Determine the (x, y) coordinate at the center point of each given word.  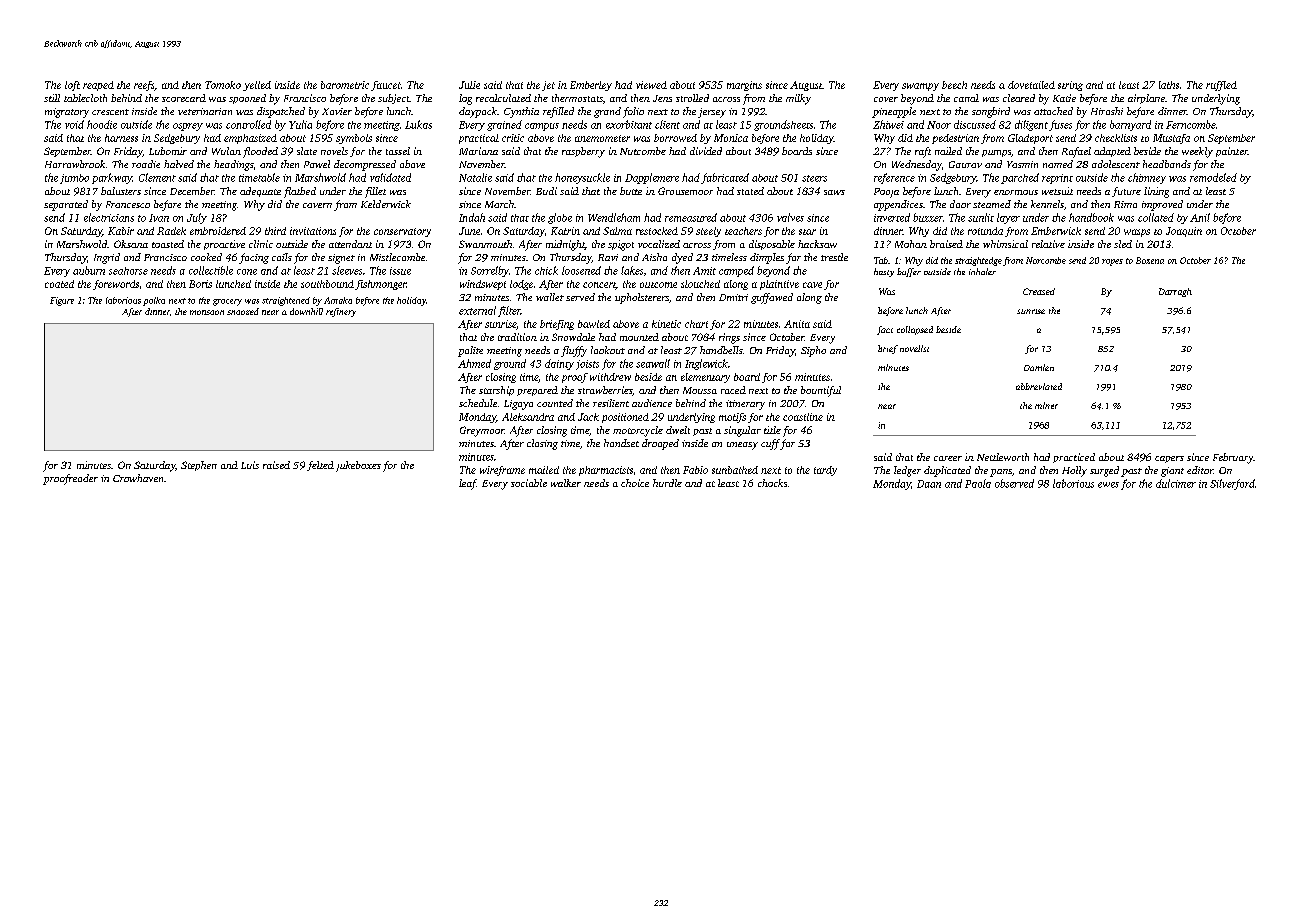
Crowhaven (138, 478)
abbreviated (1039, 386)
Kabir (121, 231)
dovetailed (1031, 85)
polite (470, 351)
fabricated (725, 178)
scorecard (184, 98)
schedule (478, 403)
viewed (651, 85)
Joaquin (1184, 232)
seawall (653, 363)
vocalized (659, 244)
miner (1046, 405)
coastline (803, 417)
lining (1156, 192)
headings (233, 165)
